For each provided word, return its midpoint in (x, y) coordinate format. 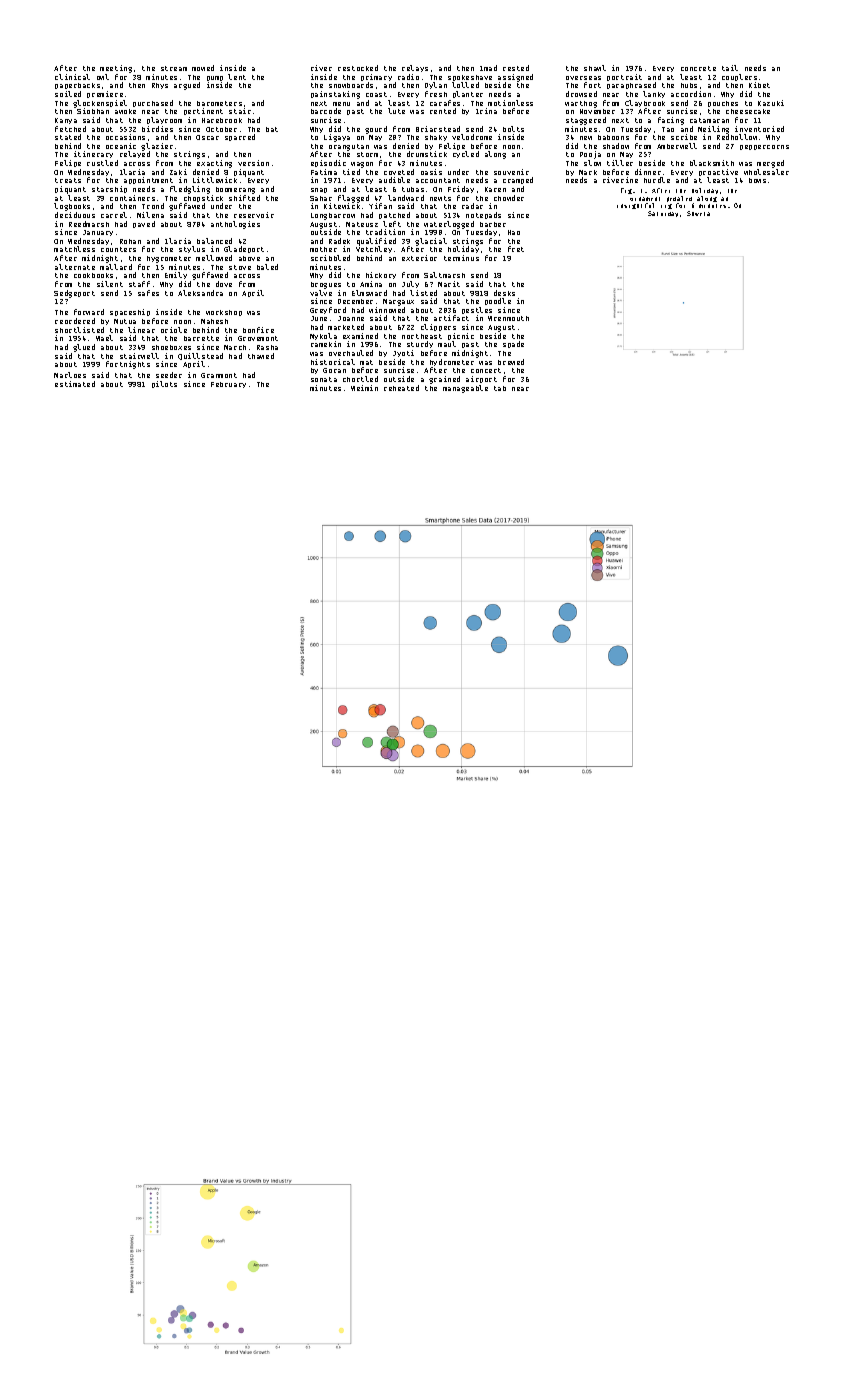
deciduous (75, 215)
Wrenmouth (508, 318)
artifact (451, 318)
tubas (413, 189)
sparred (240, 137)
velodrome (472, 137)
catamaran (709, 120)
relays (415, 68)
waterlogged (449, 225)
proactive (718, 173)
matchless (74, 249)
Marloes (70, 375)
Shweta (698, 213)
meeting (116, 69)
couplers (739, 77)
